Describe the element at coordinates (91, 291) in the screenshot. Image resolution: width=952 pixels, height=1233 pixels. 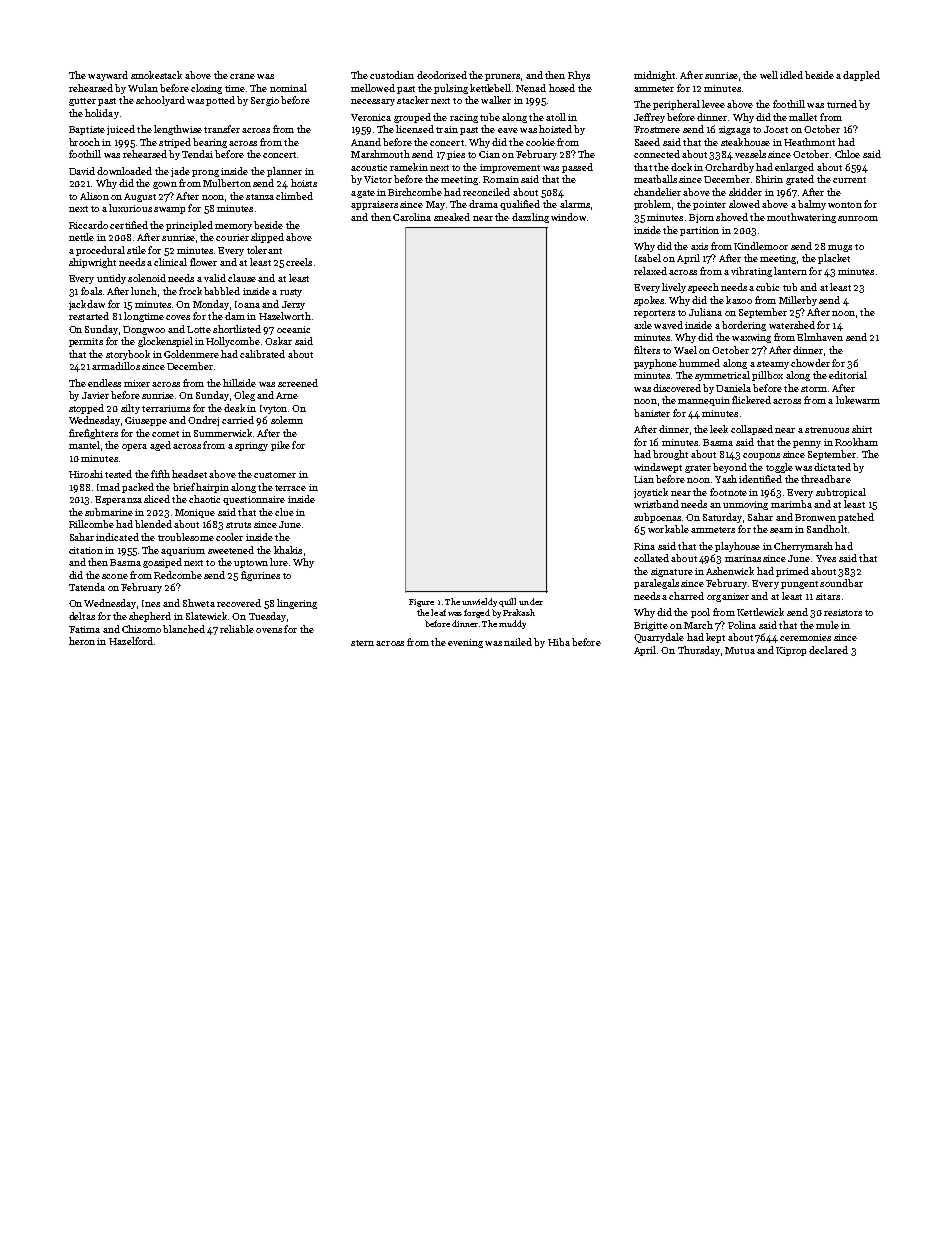
I see `foals` at that location.
